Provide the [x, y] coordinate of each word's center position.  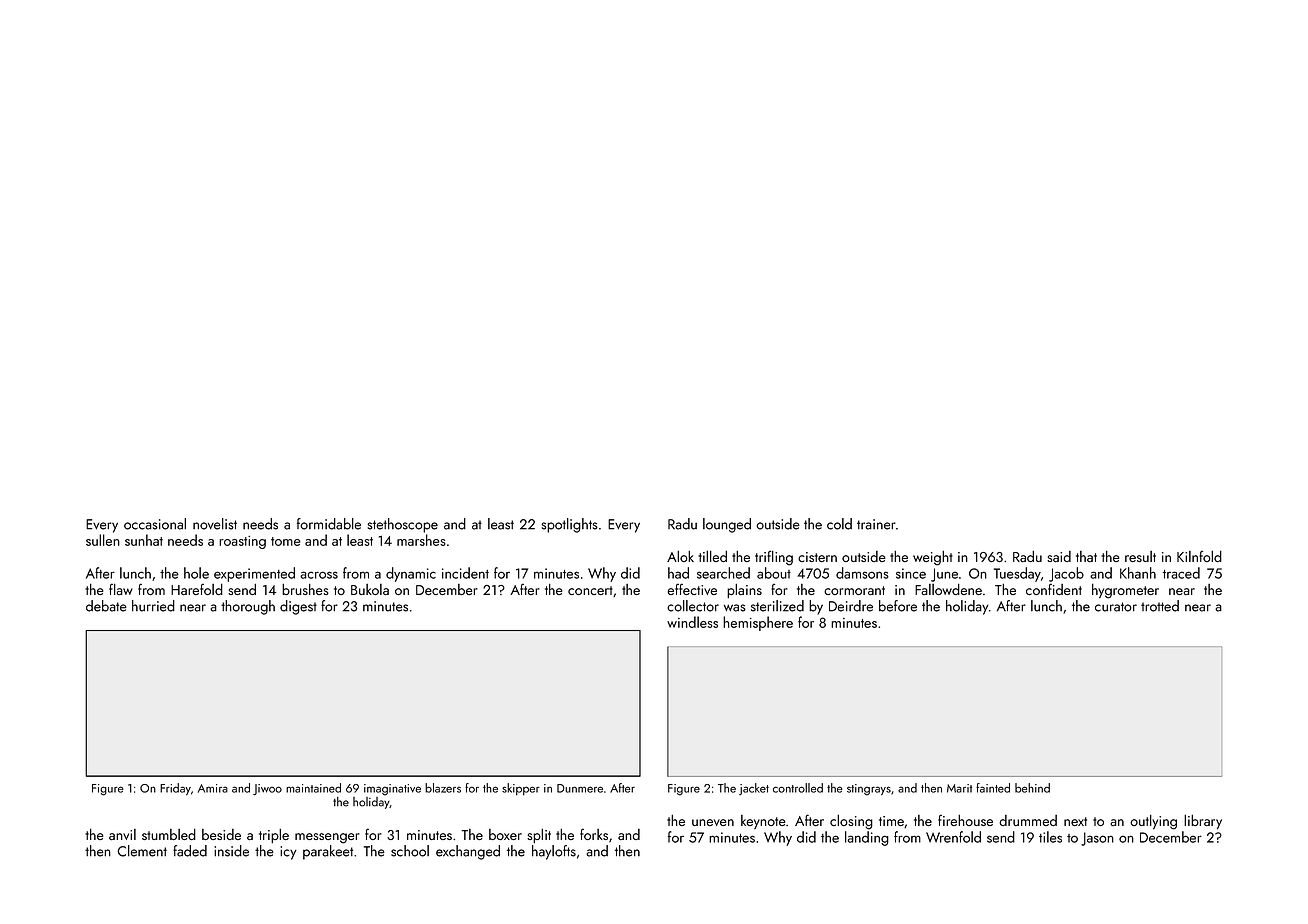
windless [692, 622]
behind [1032, 788]
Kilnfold [1199, 556]
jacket [754, 789]
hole [196, 573]
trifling [774, 558]
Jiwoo [267, 789]
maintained [313, 788]
